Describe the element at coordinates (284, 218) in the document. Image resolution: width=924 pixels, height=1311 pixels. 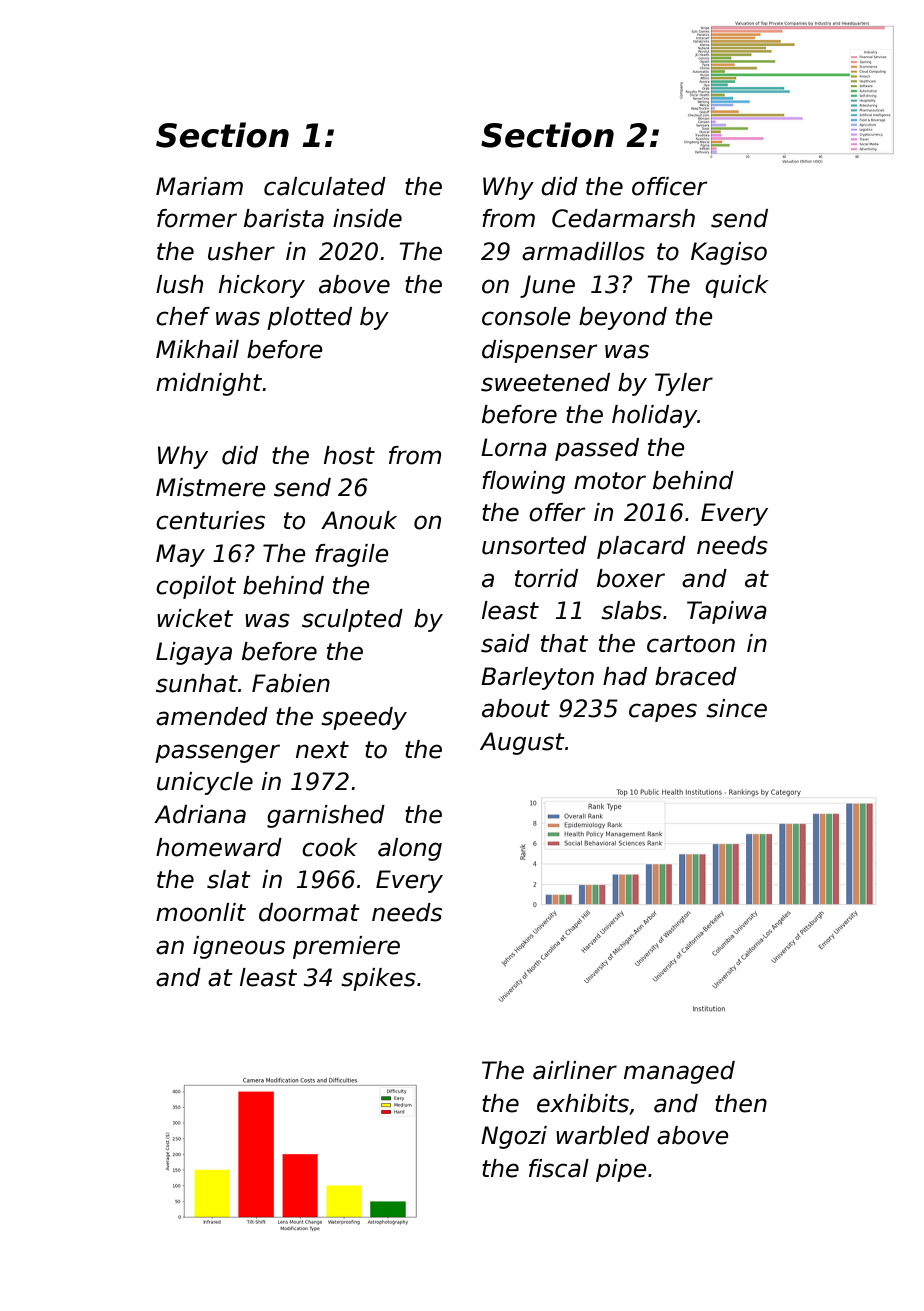
I see `barista` at that location.
